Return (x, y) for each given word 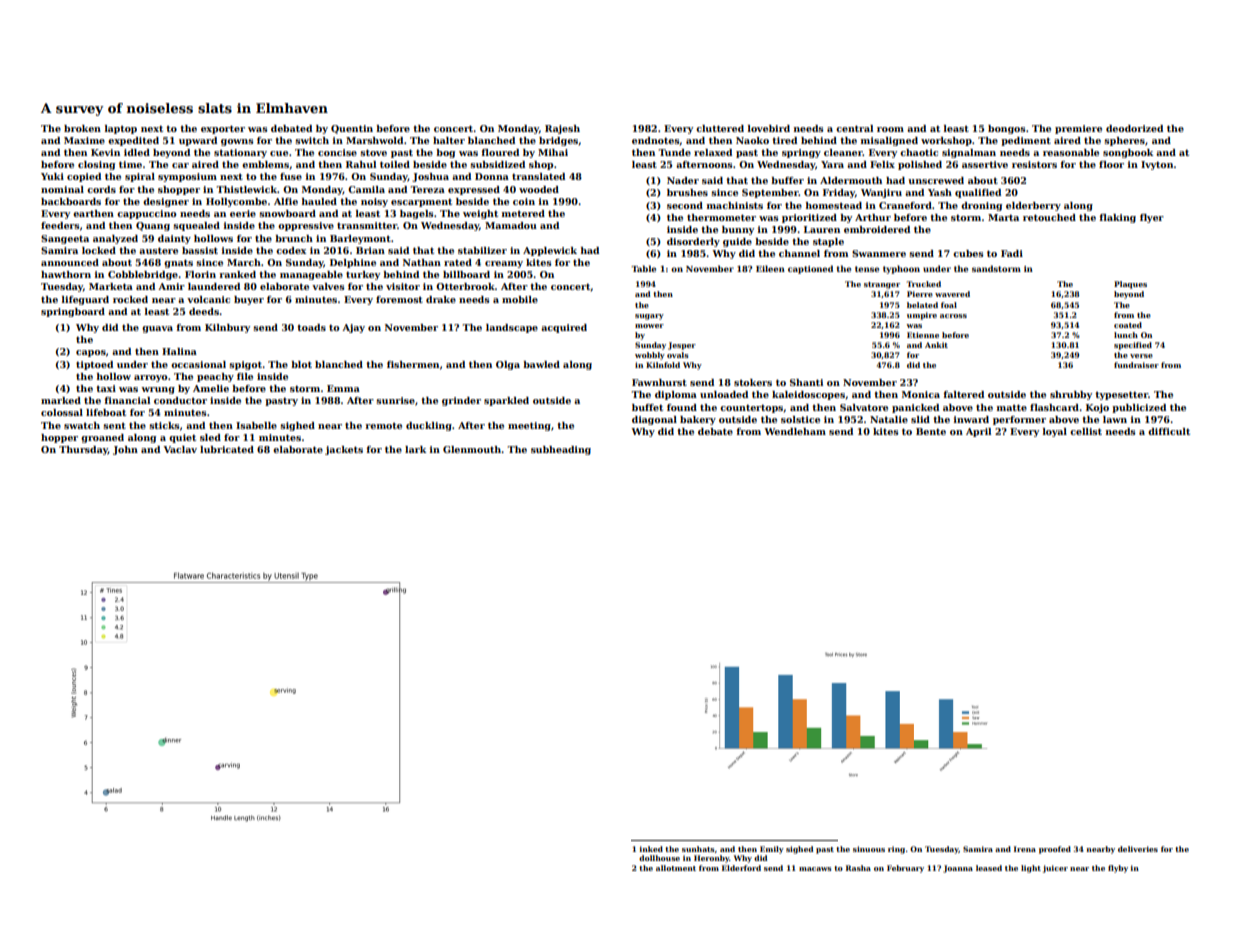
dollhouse (659, 858)
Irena (1025, 849)
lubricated (227, 449)
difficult (1169, 431)
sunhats (698, 849)
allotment (676, 868)
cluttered (720, 128)
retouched (1049, 217)
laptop (121, 129)
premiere (1078, 129)
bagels (417, 214)
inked (651, 849)
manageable (311, 275)
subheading (561, 450)
